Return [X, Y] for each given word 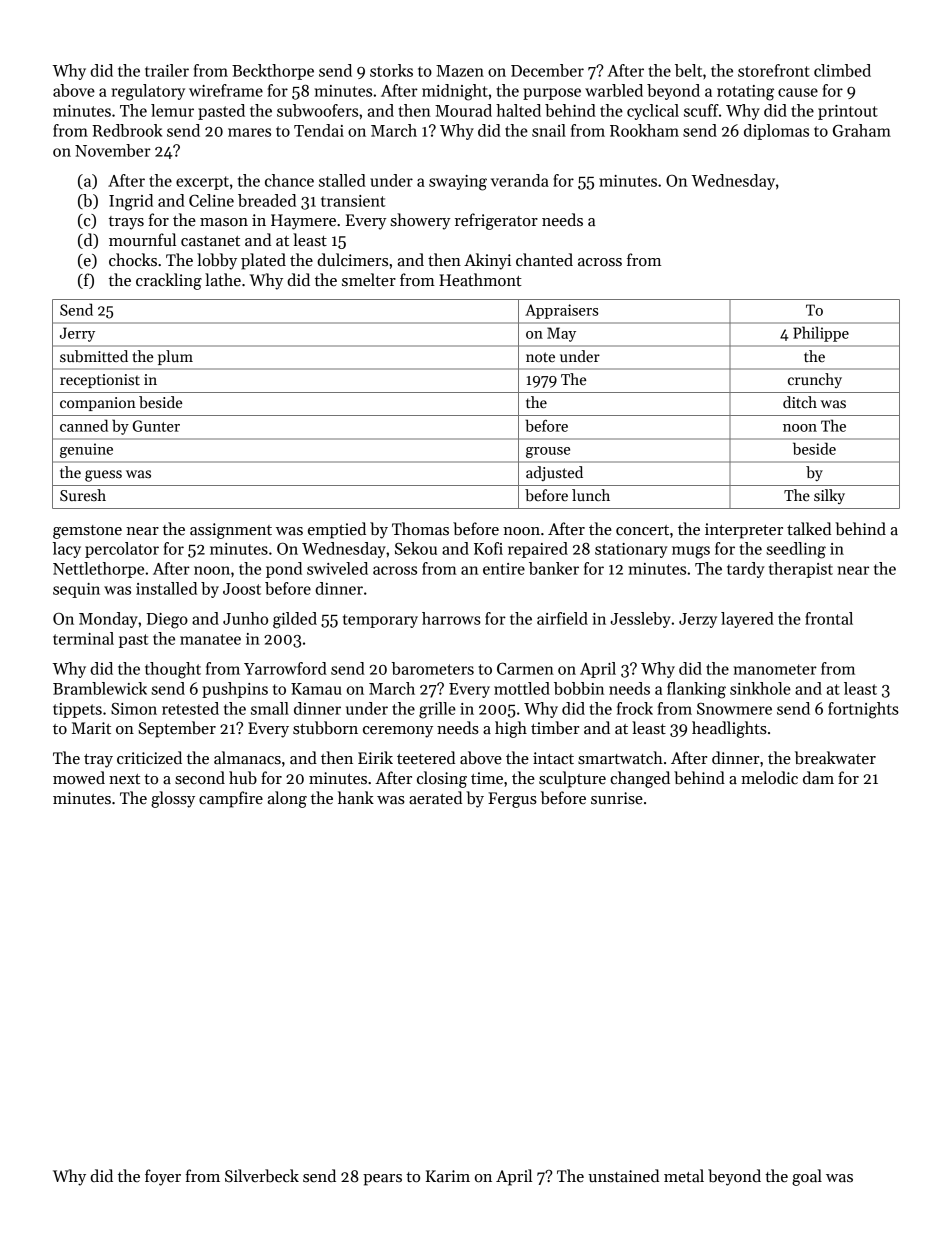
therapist [801, 570]
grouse [548, 452]
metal [684, 1176]
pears [382, 1180]
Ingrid [131, 202]
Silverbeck [262, 1176]
